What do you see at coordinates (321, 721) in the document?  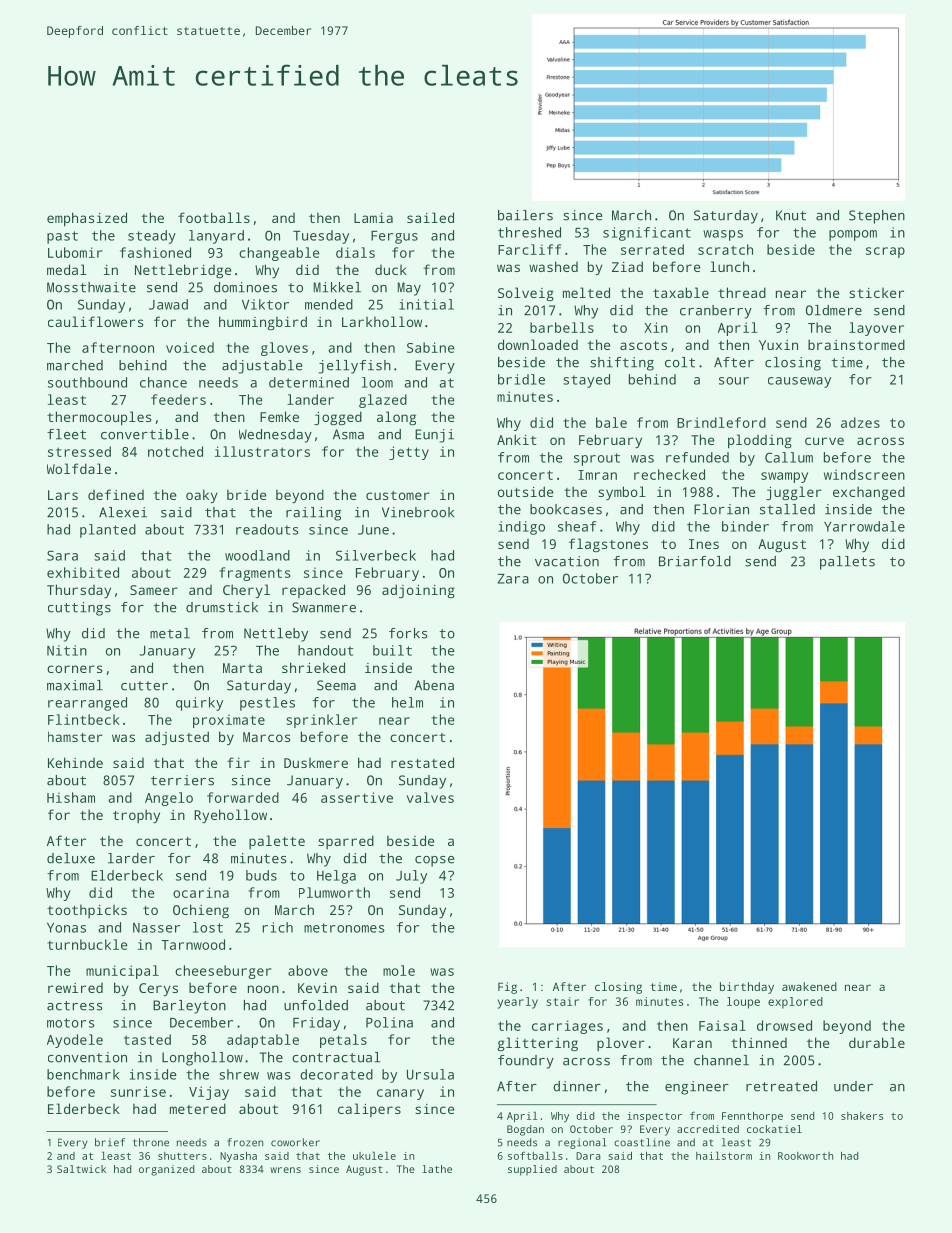 I see `sprinkler` at bounding box center [321, 721].
